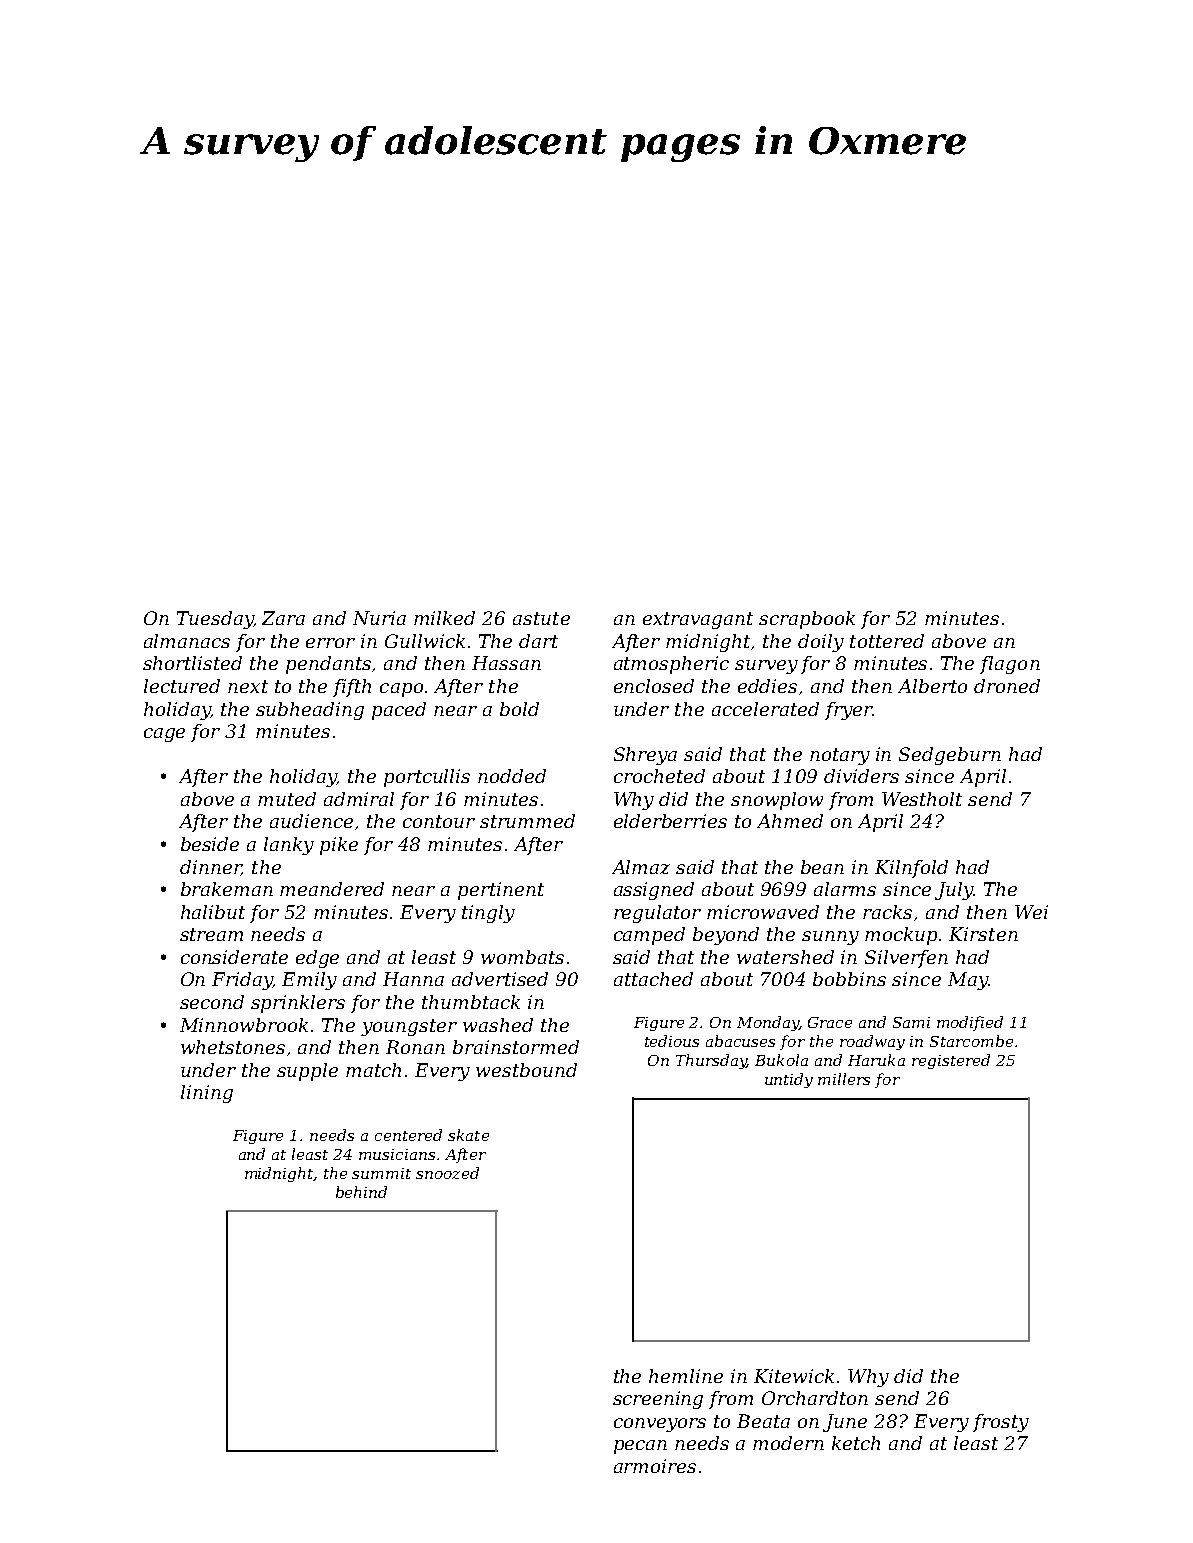 The width and height of the screenshot is (1193, 1543). Describe the element at coordinates (640, 1447) in the screenshot. I see `pecan` at that location.
